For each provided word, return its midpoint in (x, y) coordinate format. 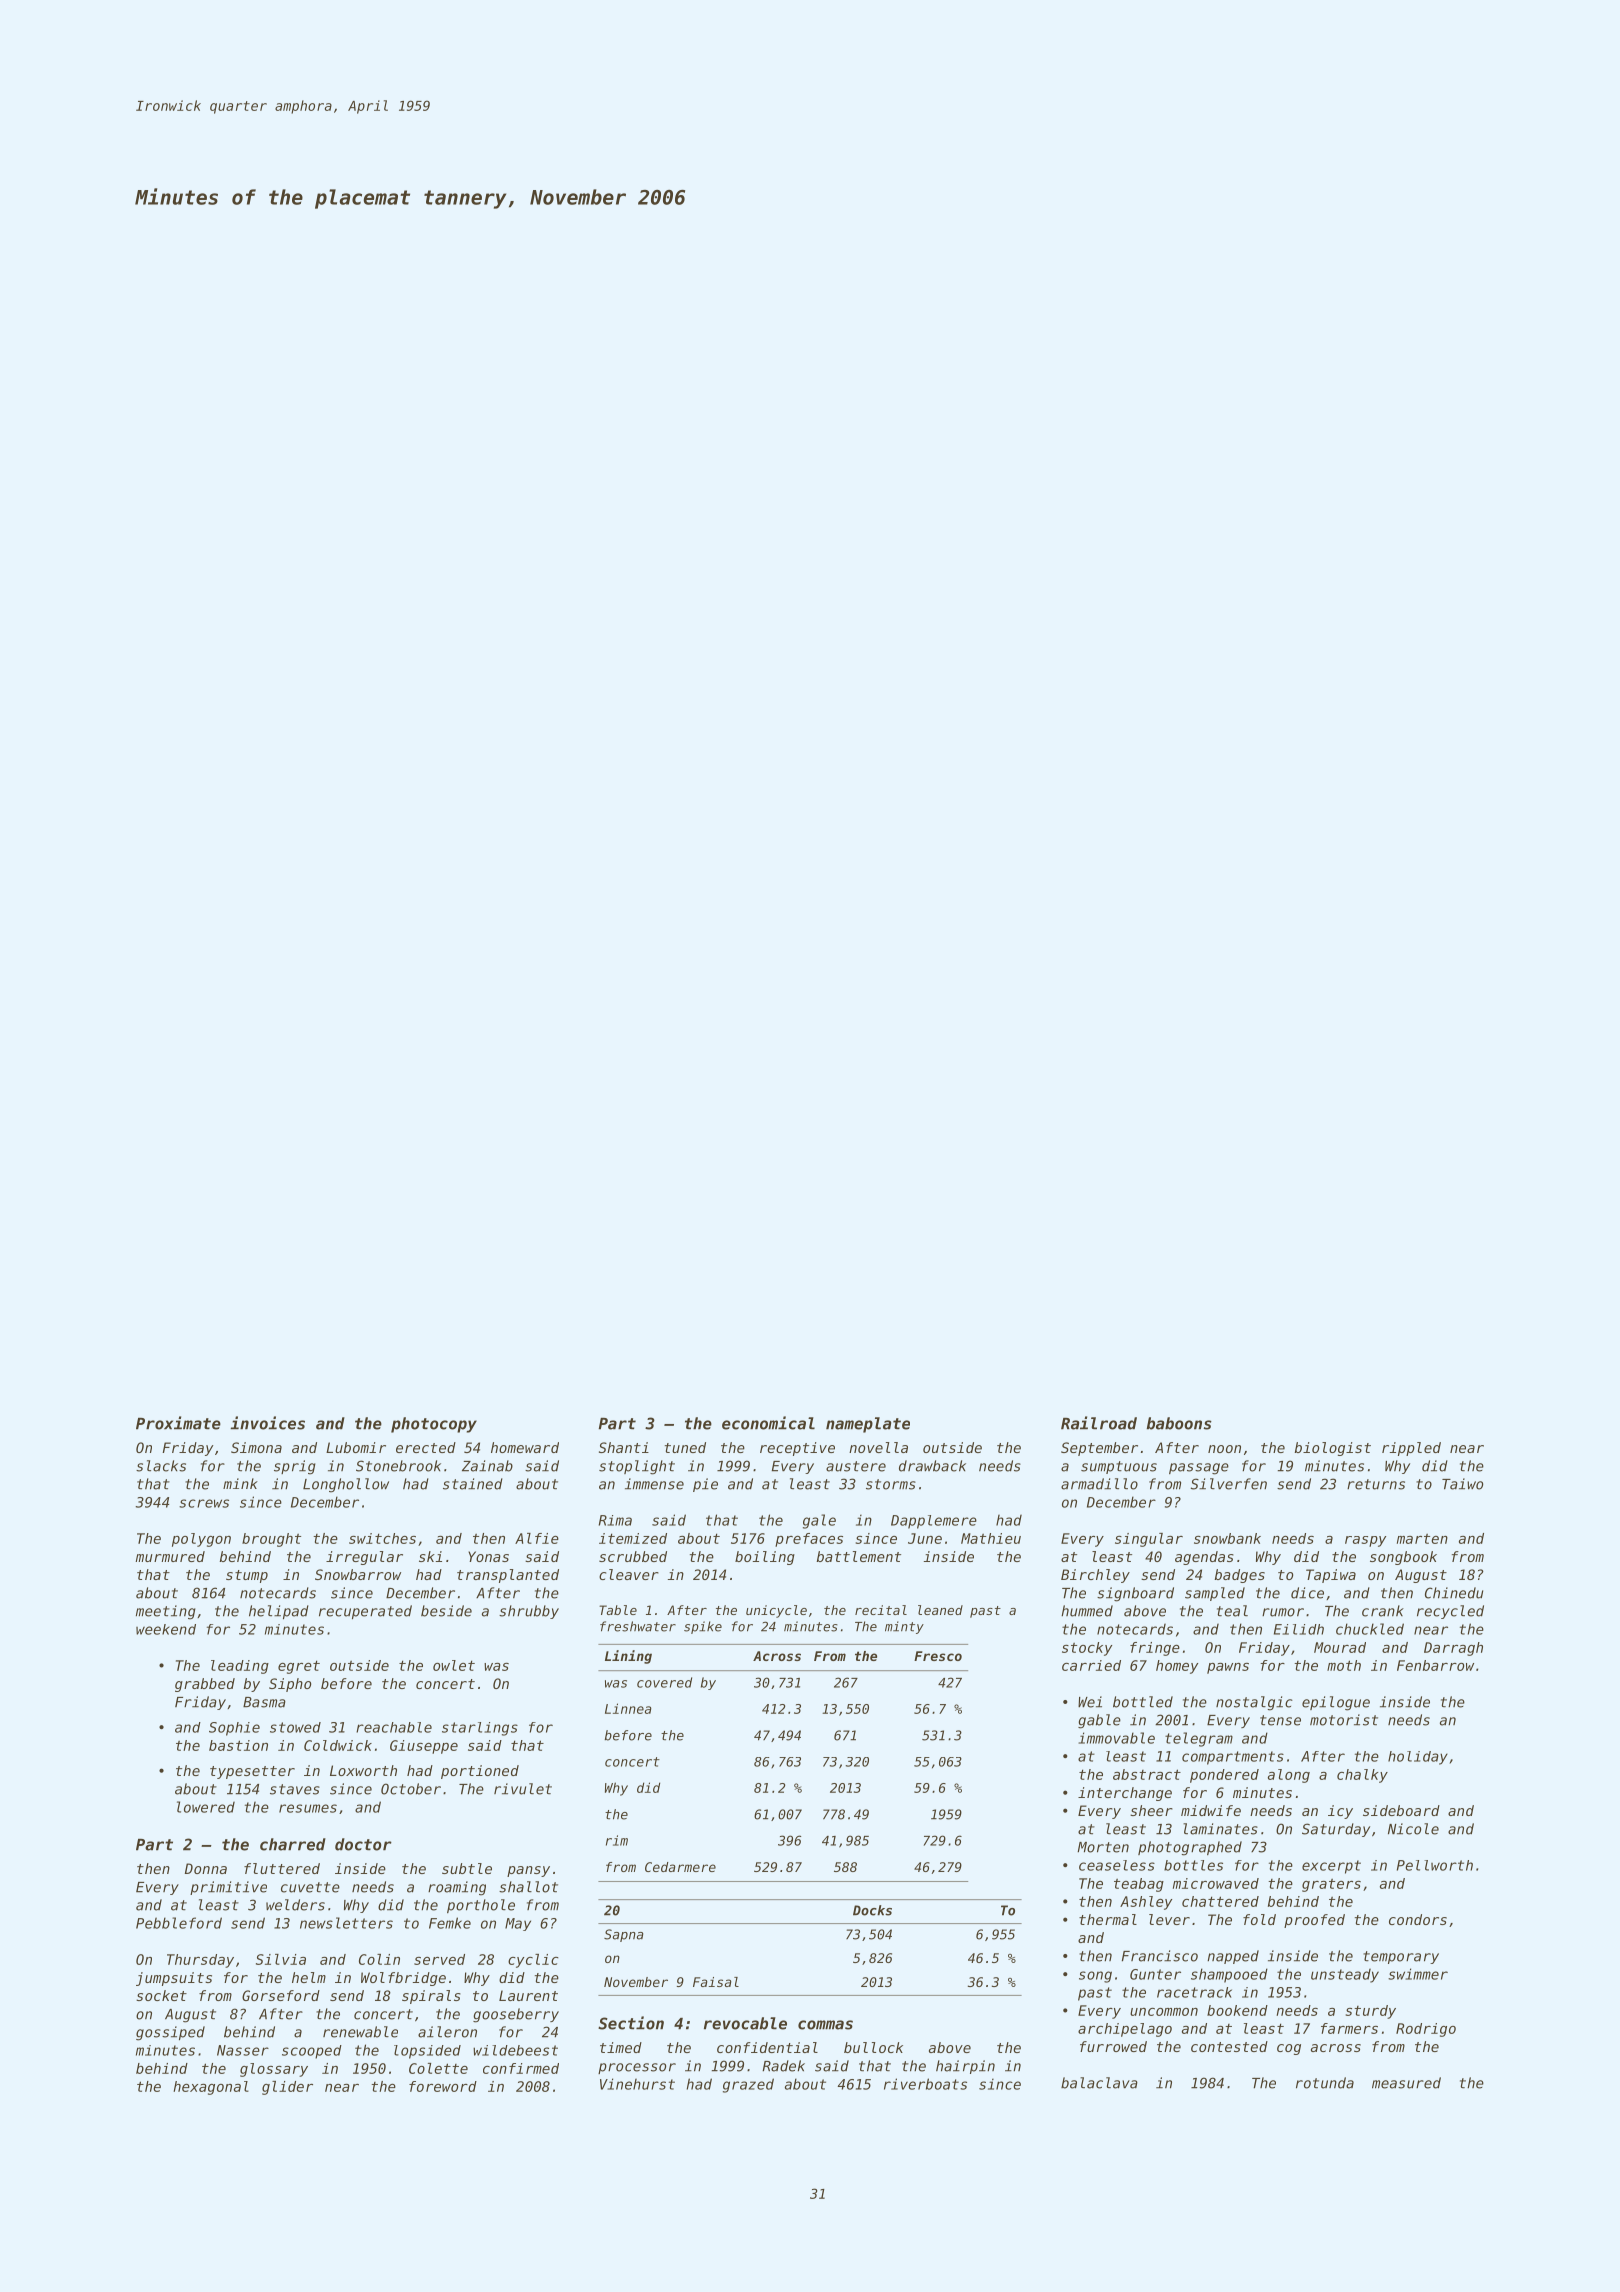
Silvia (281, 1959)
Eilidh (1299, 1629)
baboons (1179, 1423)
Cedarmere (680, 1867)
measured (1406, 2083)
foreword (443, 2086)
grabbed (205, 1685)
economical (768, 1423)
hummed (1087, 1611)
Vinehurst (637, 2084)
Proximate (178, 1423)
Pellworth (1435, 1865)
